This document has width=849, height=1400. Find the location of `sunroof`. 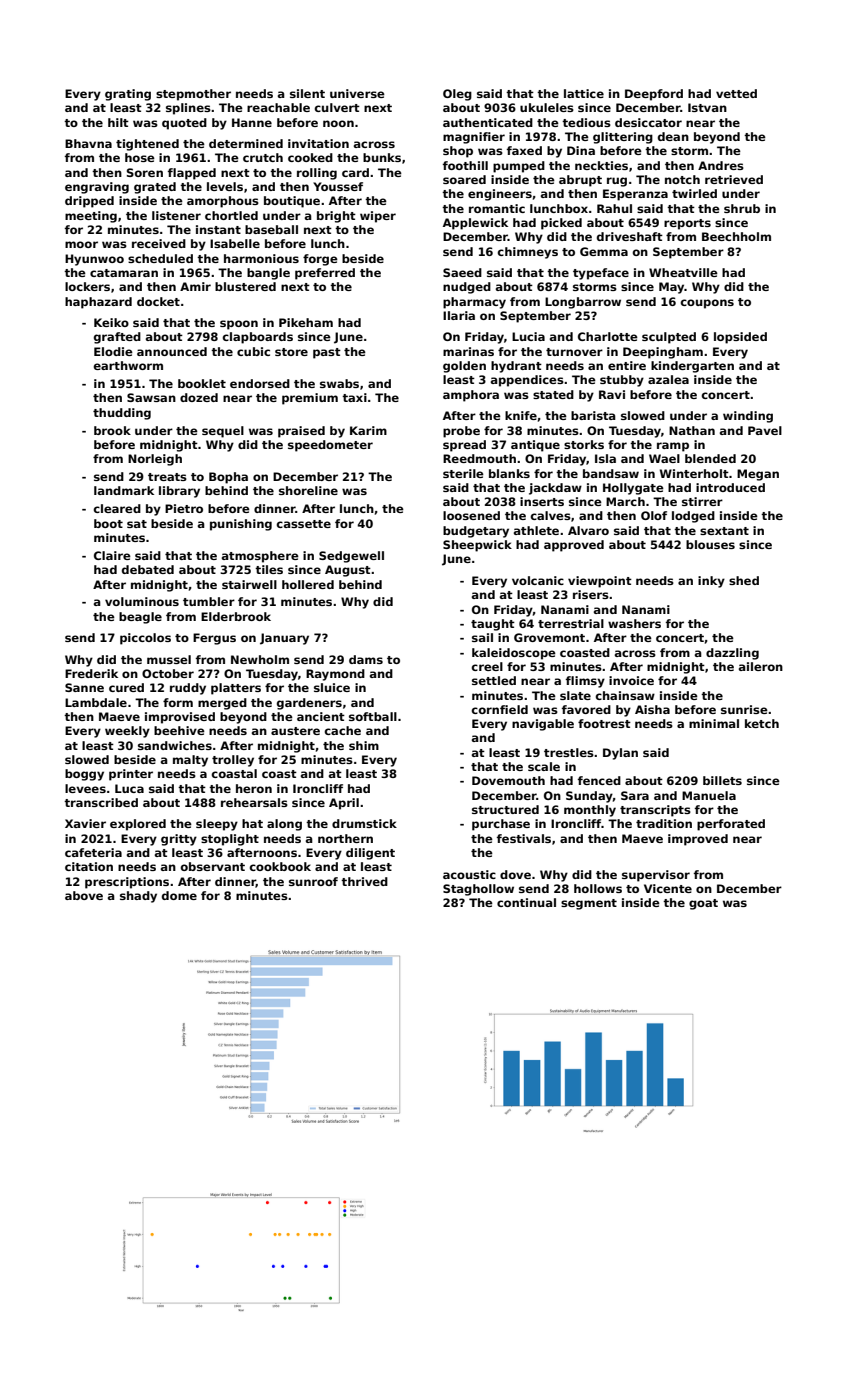

sunroof is located at coordinates (313, 881).
